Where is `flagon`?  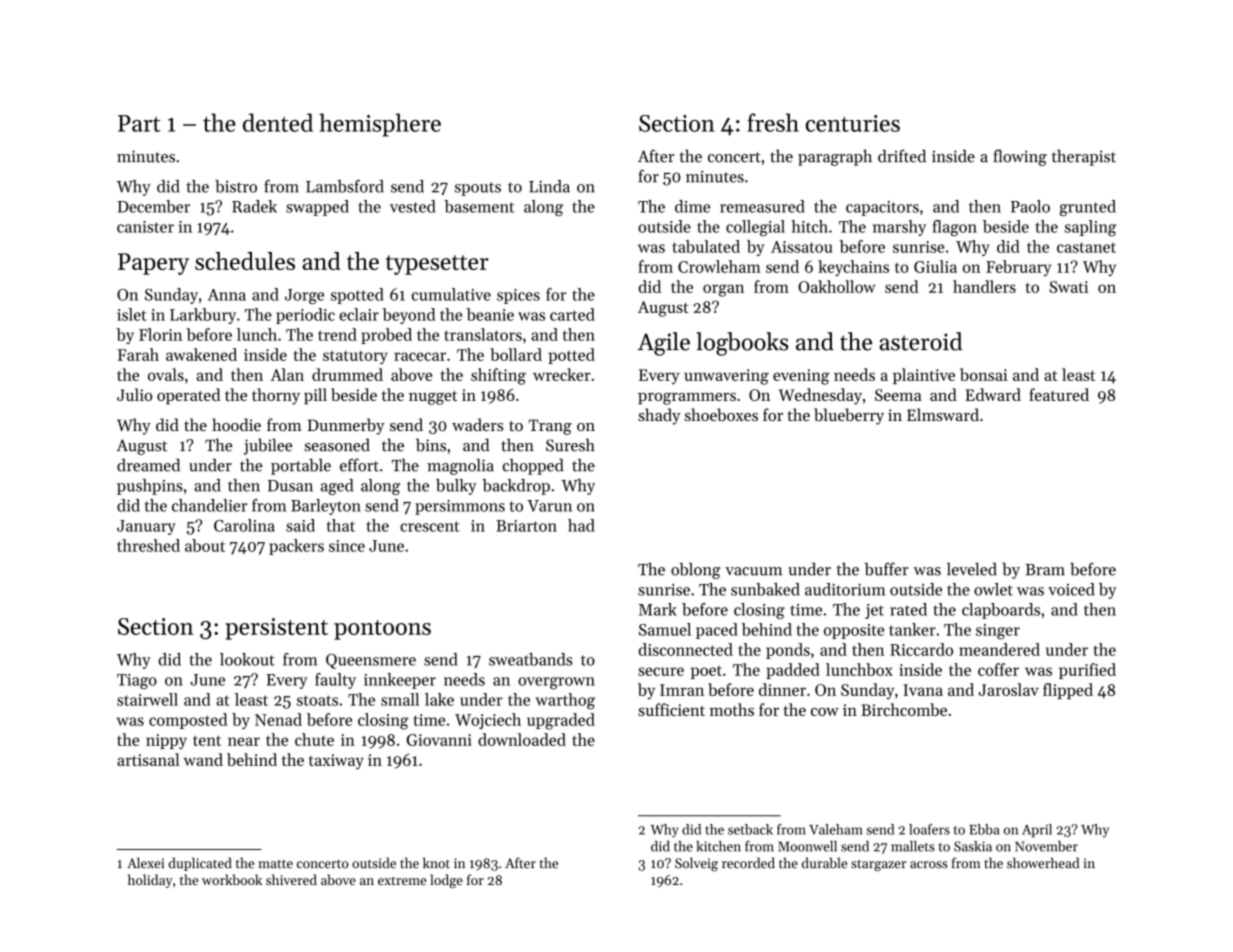
flagon is located at coordinates (955, 228).
